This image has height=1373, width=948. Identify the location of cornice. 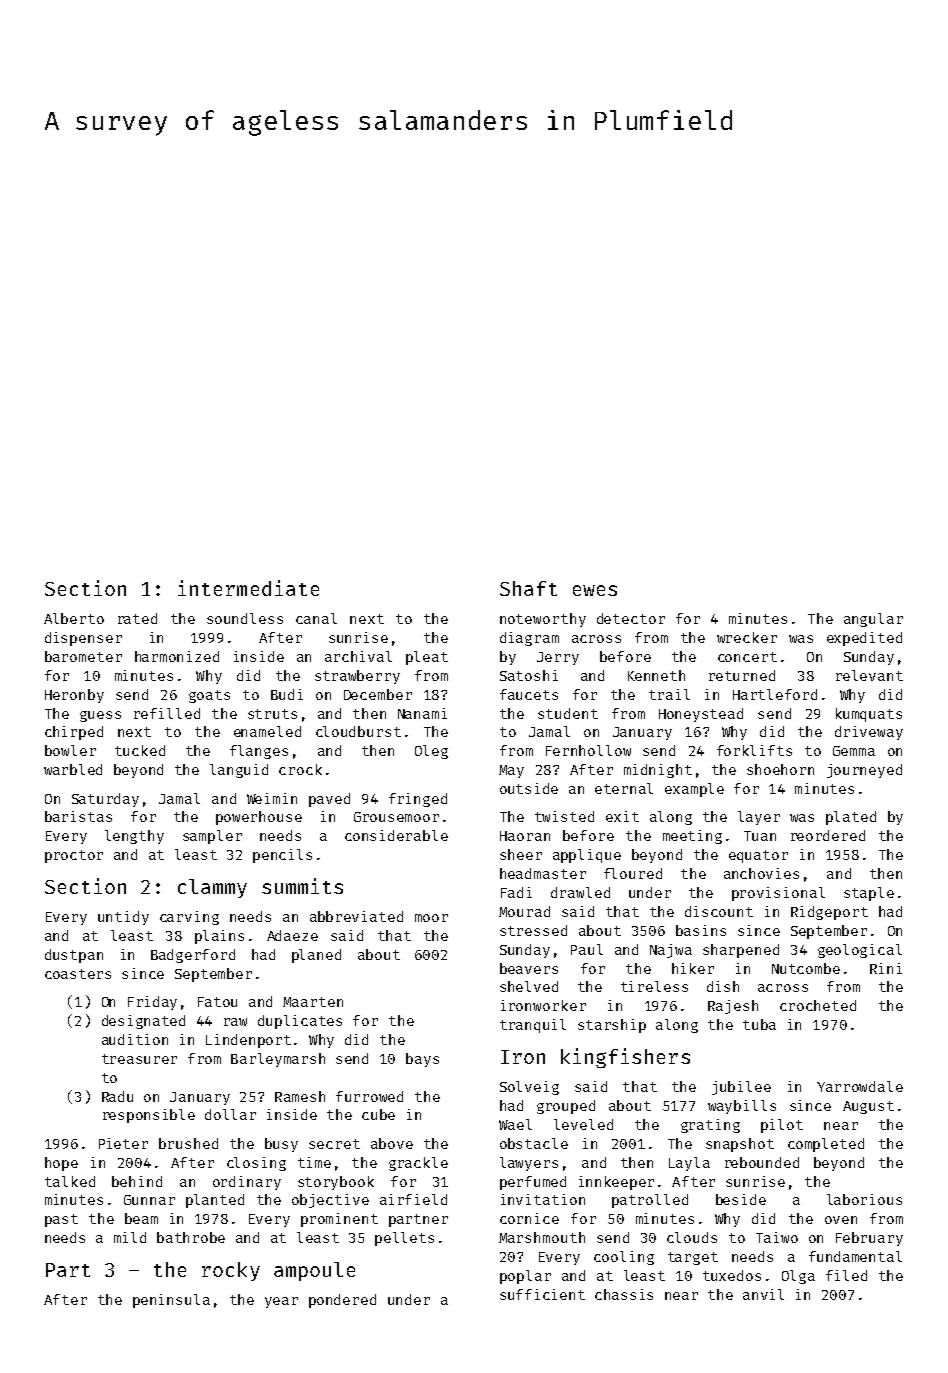
(529, 1218).
